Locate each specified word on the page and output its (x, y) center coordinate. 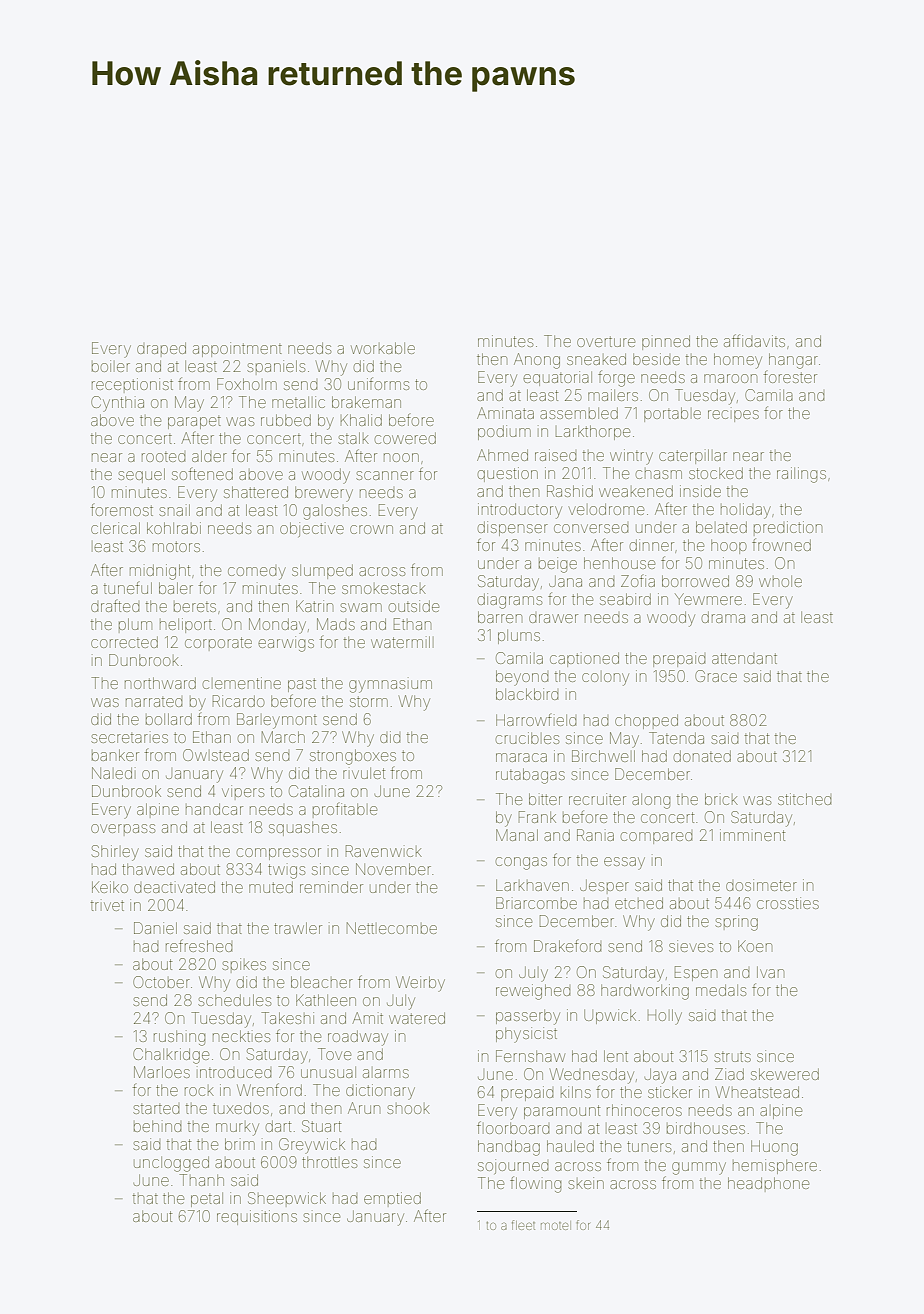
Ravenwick (383, 851)
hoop (729, 546)
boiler (111, 366)
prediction (788, 527)
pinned (666, 342)
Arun (364, 1108)
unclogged (171, 1164)
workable (383, 348)
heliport (186, 625)
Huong (774, 1148)
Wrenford (269, 1089)
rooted (164, 457)
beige (558, 565)
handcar (214, 809)
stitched (805, 799)
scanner (385, 475)
